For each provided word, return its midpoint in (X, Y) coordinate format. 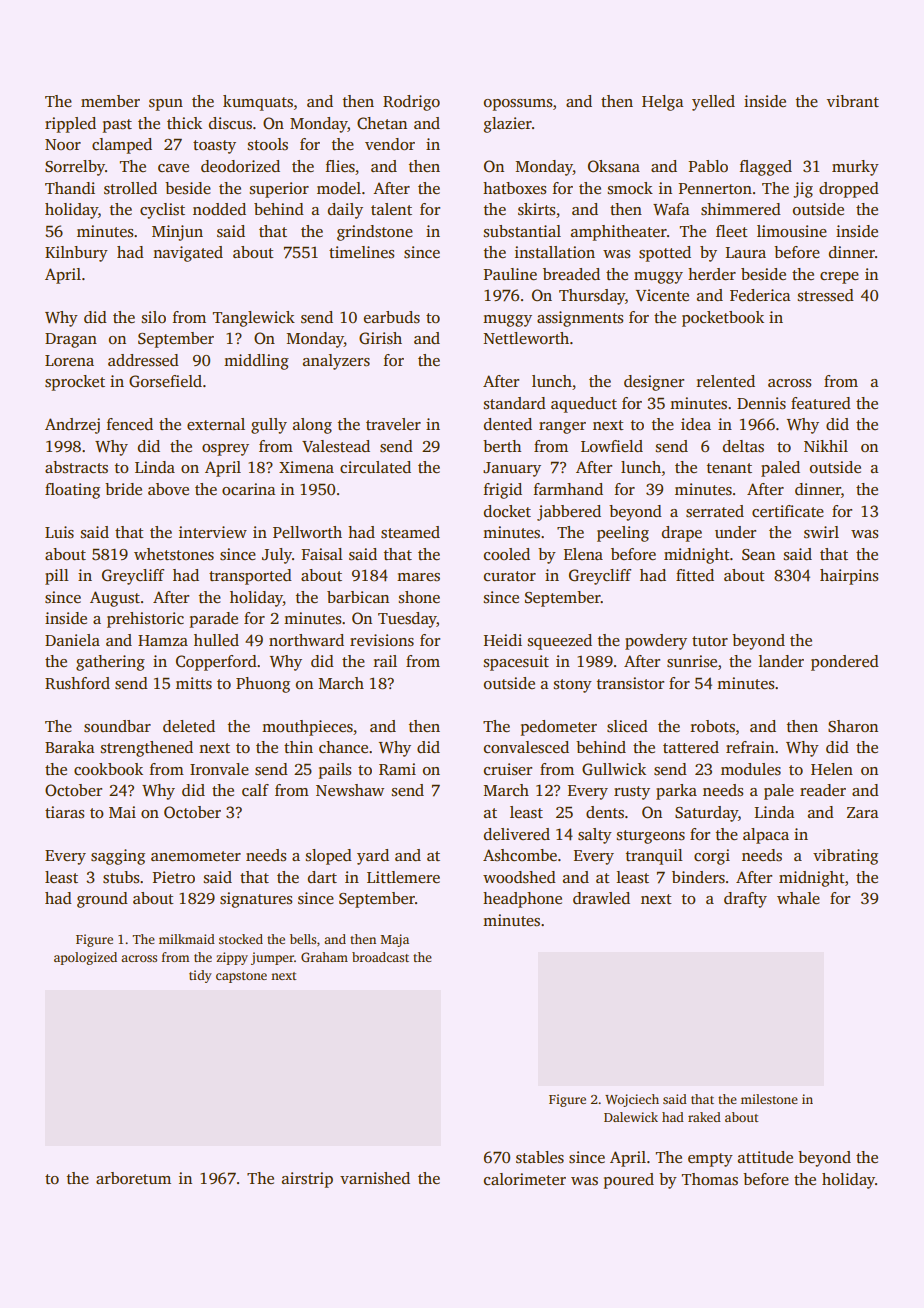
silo (153, 317)
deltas (743, 446)
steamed (410, 532)
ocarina (248, 489)
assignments (580, 319)
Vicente (662, 295)
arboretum (133, 1178)
